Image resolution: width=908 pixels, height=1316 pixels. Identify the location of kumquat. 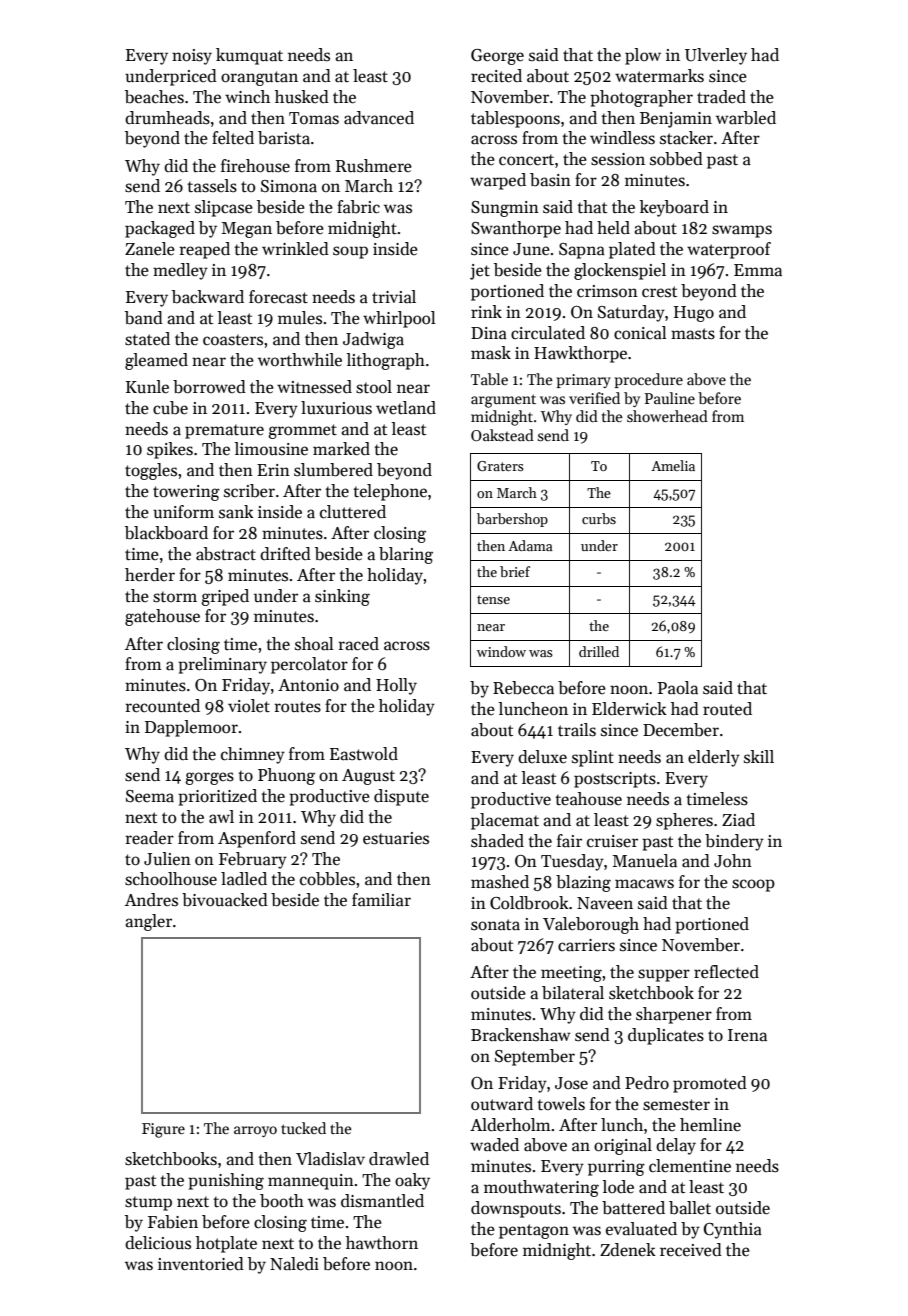
(249, 56).
